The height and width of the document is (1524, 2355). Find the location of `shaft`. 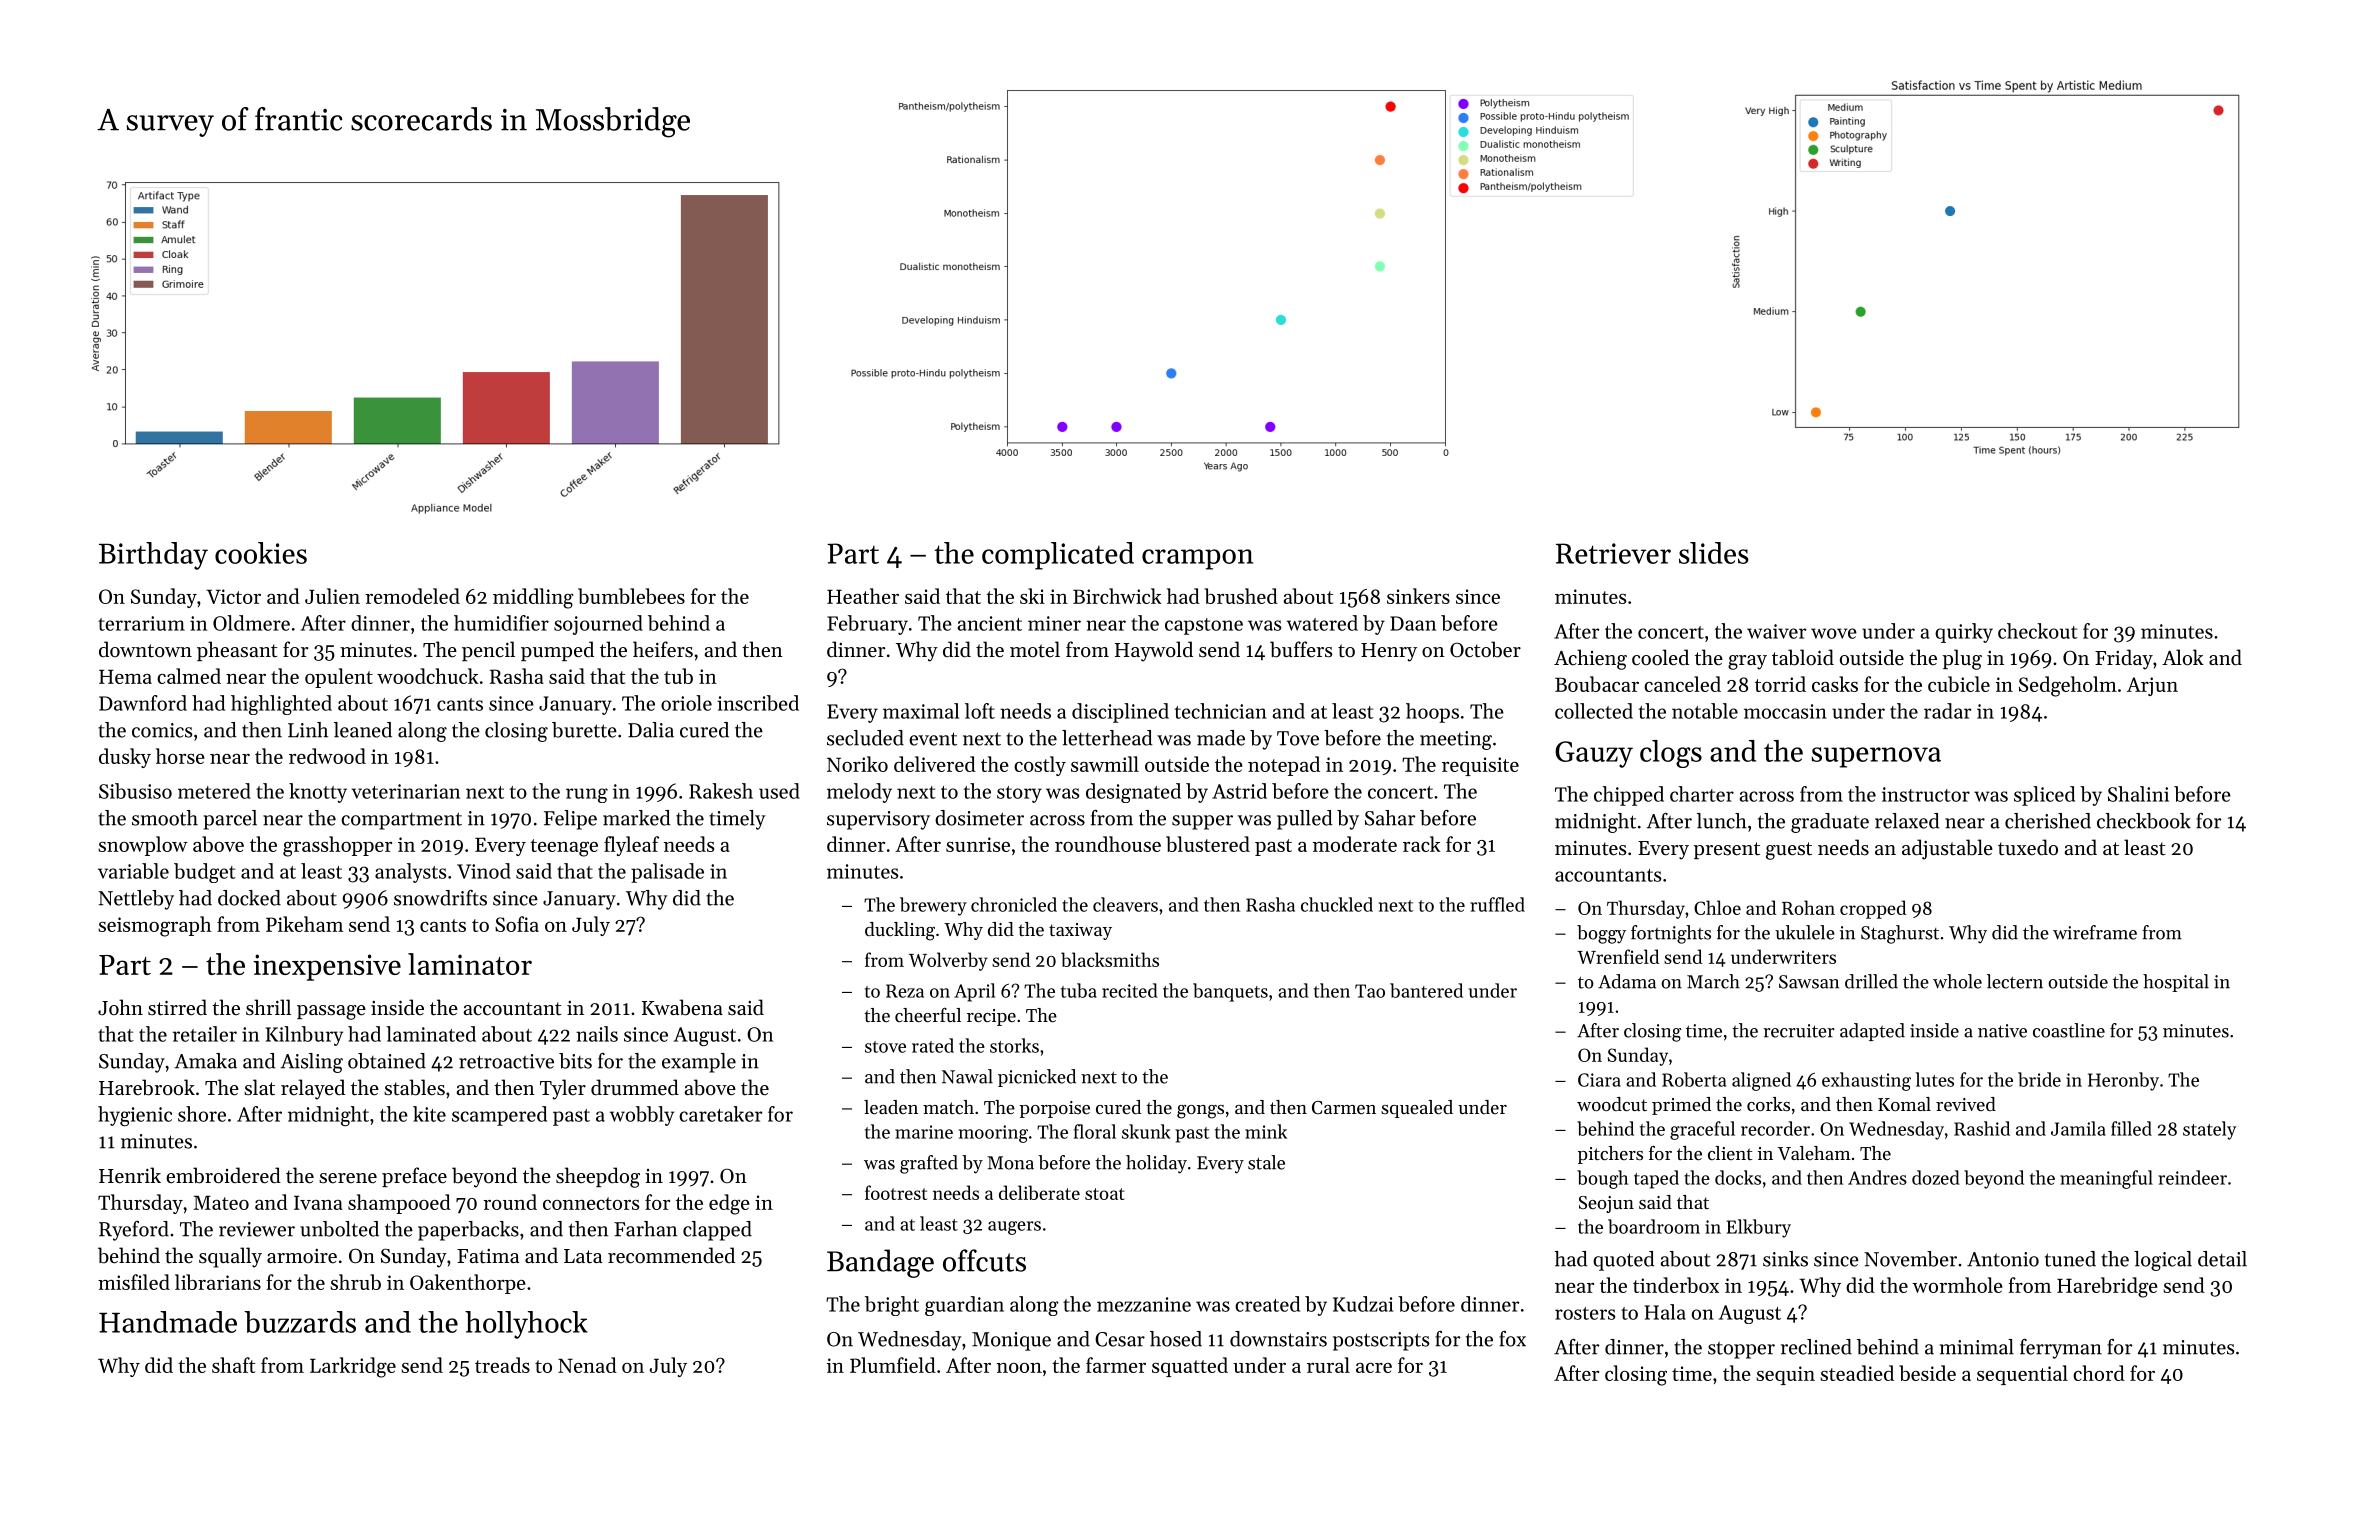

shaft is located at coordinates (234, 1365).
